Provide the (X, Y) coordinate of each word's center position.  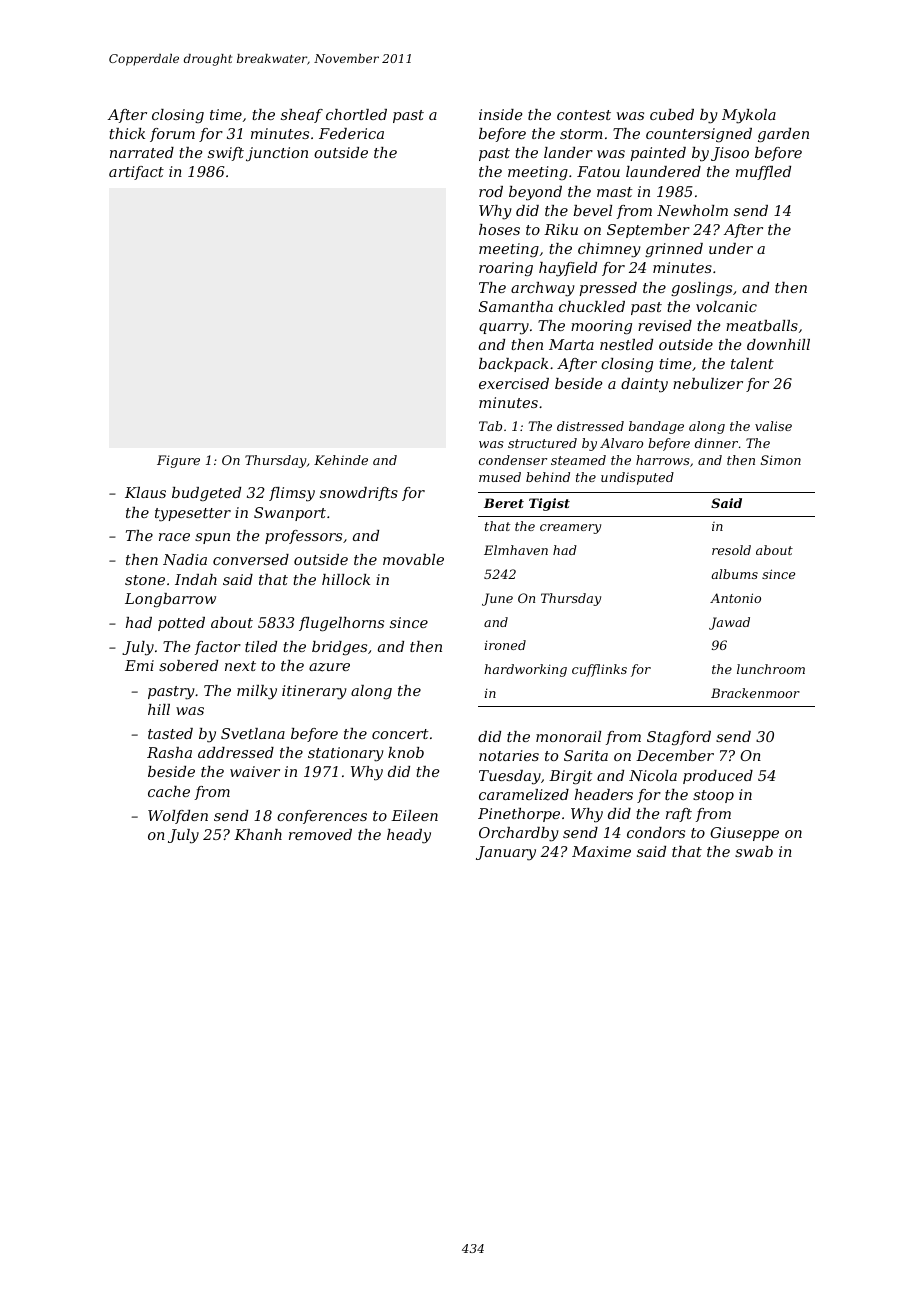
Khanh (258, 834)
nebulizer (708, 384)
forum (172, 135)
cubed (672, 114)
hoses (499, 229)
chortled (356, 114)
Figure (178, 461)
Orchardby (519, 834)
